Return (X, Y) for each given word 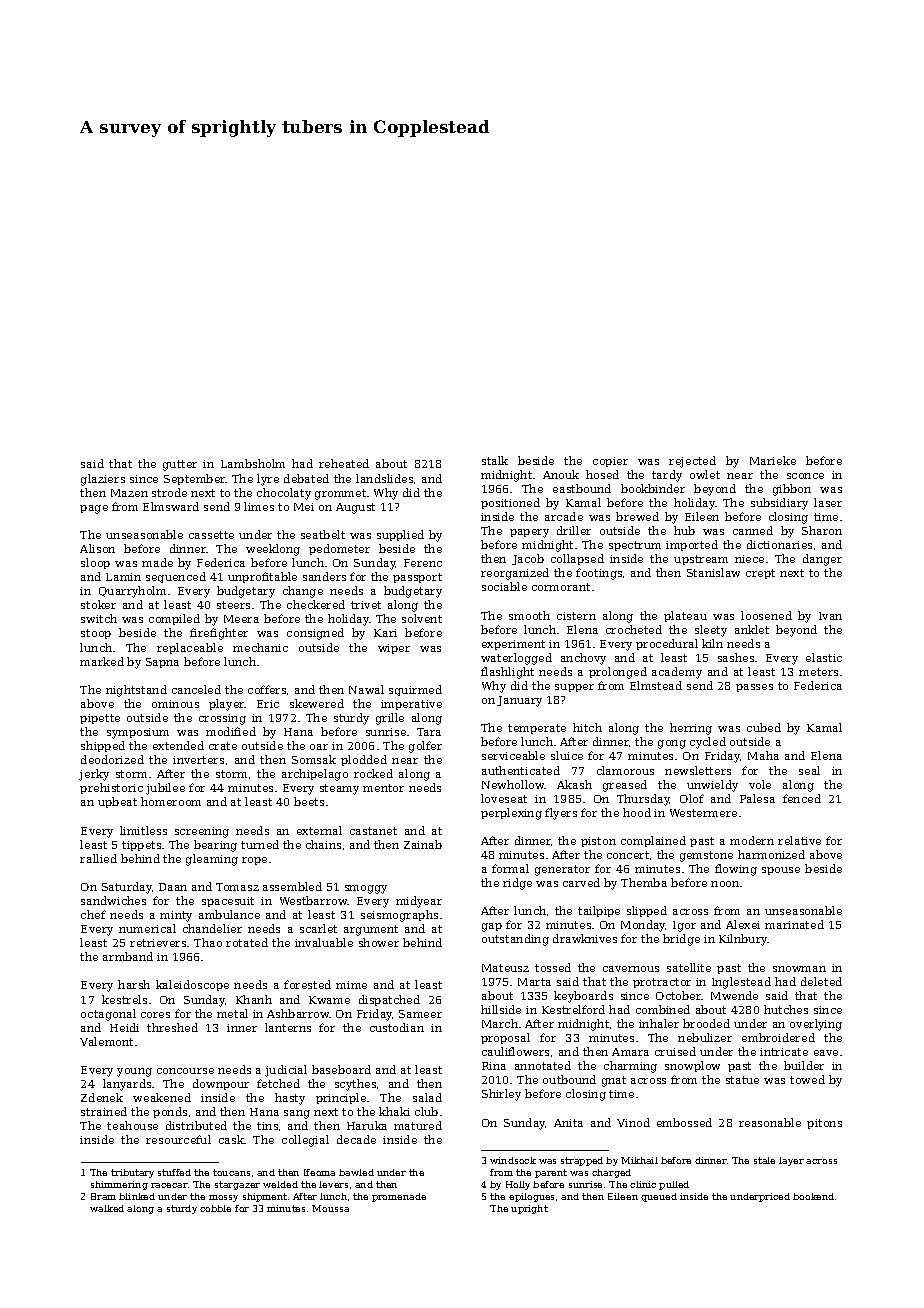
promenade (399, 1197)
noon (725, 884)
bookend (813, 1196)
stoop (96, 634)
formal (510, 868)
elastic (824, 657)
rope (254, 861)
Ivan (830, 616)
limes (259, 506)
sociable (504, 586)
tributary (132, 1173)
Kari (385, 633)
